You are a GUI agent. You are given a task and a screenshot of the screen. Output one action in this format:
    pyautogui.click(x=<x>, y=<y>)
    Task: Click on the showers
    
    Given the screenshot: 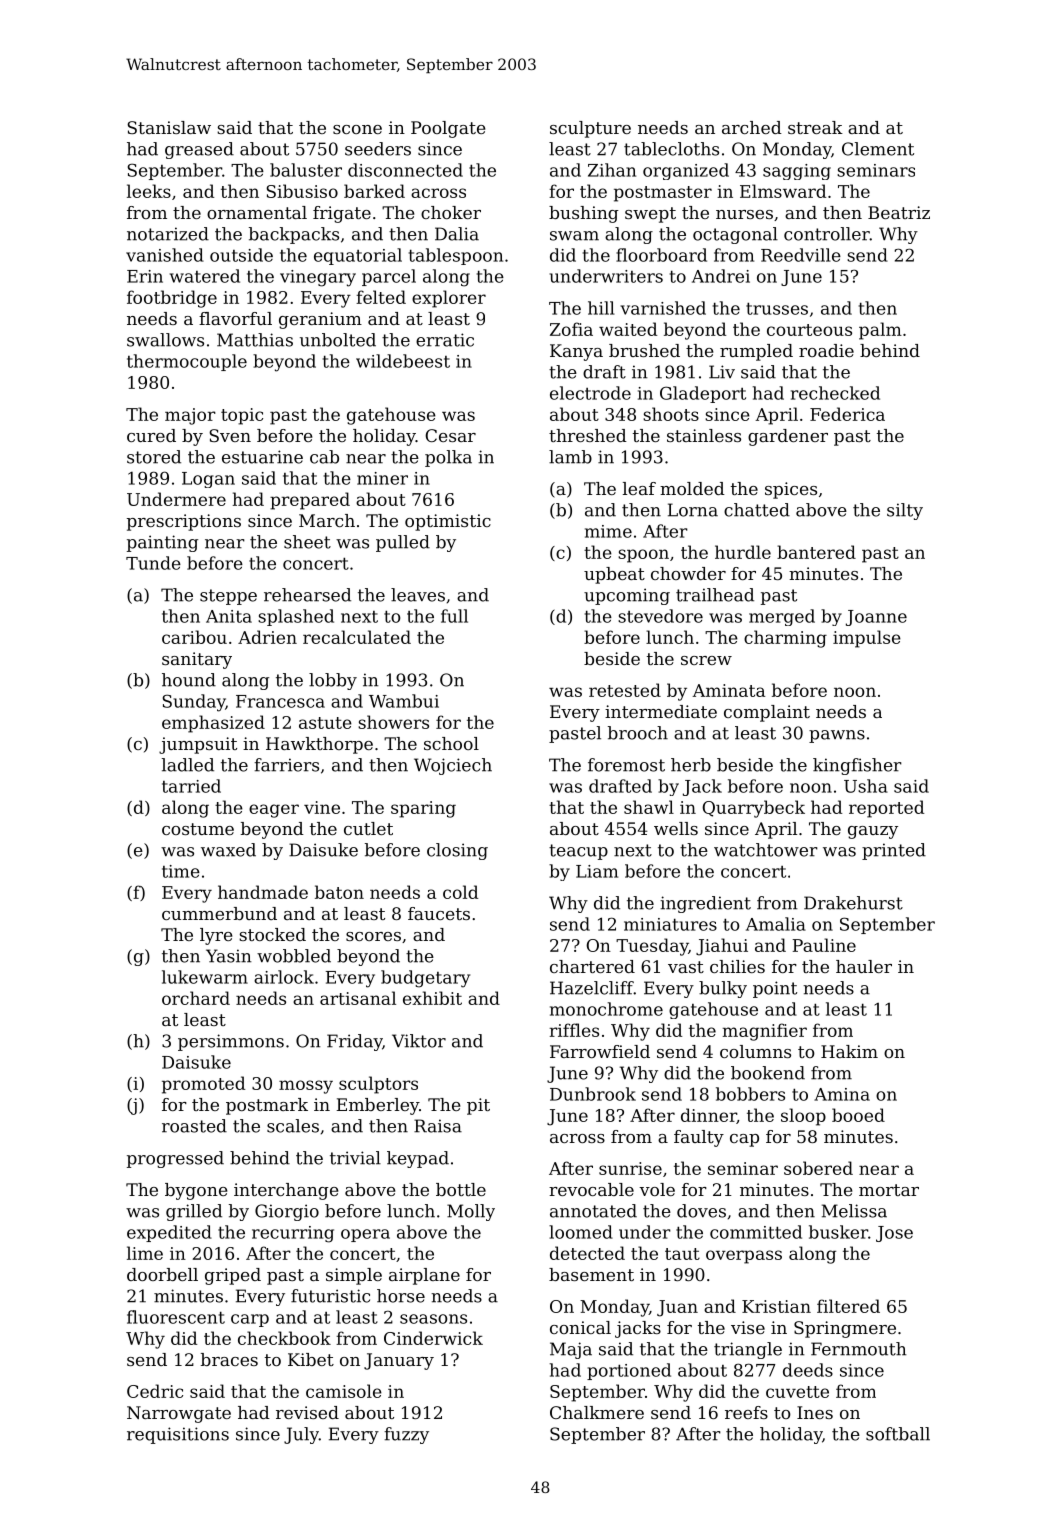 What is the action you would take?
    pyautogui.click(x=393, y=722)
